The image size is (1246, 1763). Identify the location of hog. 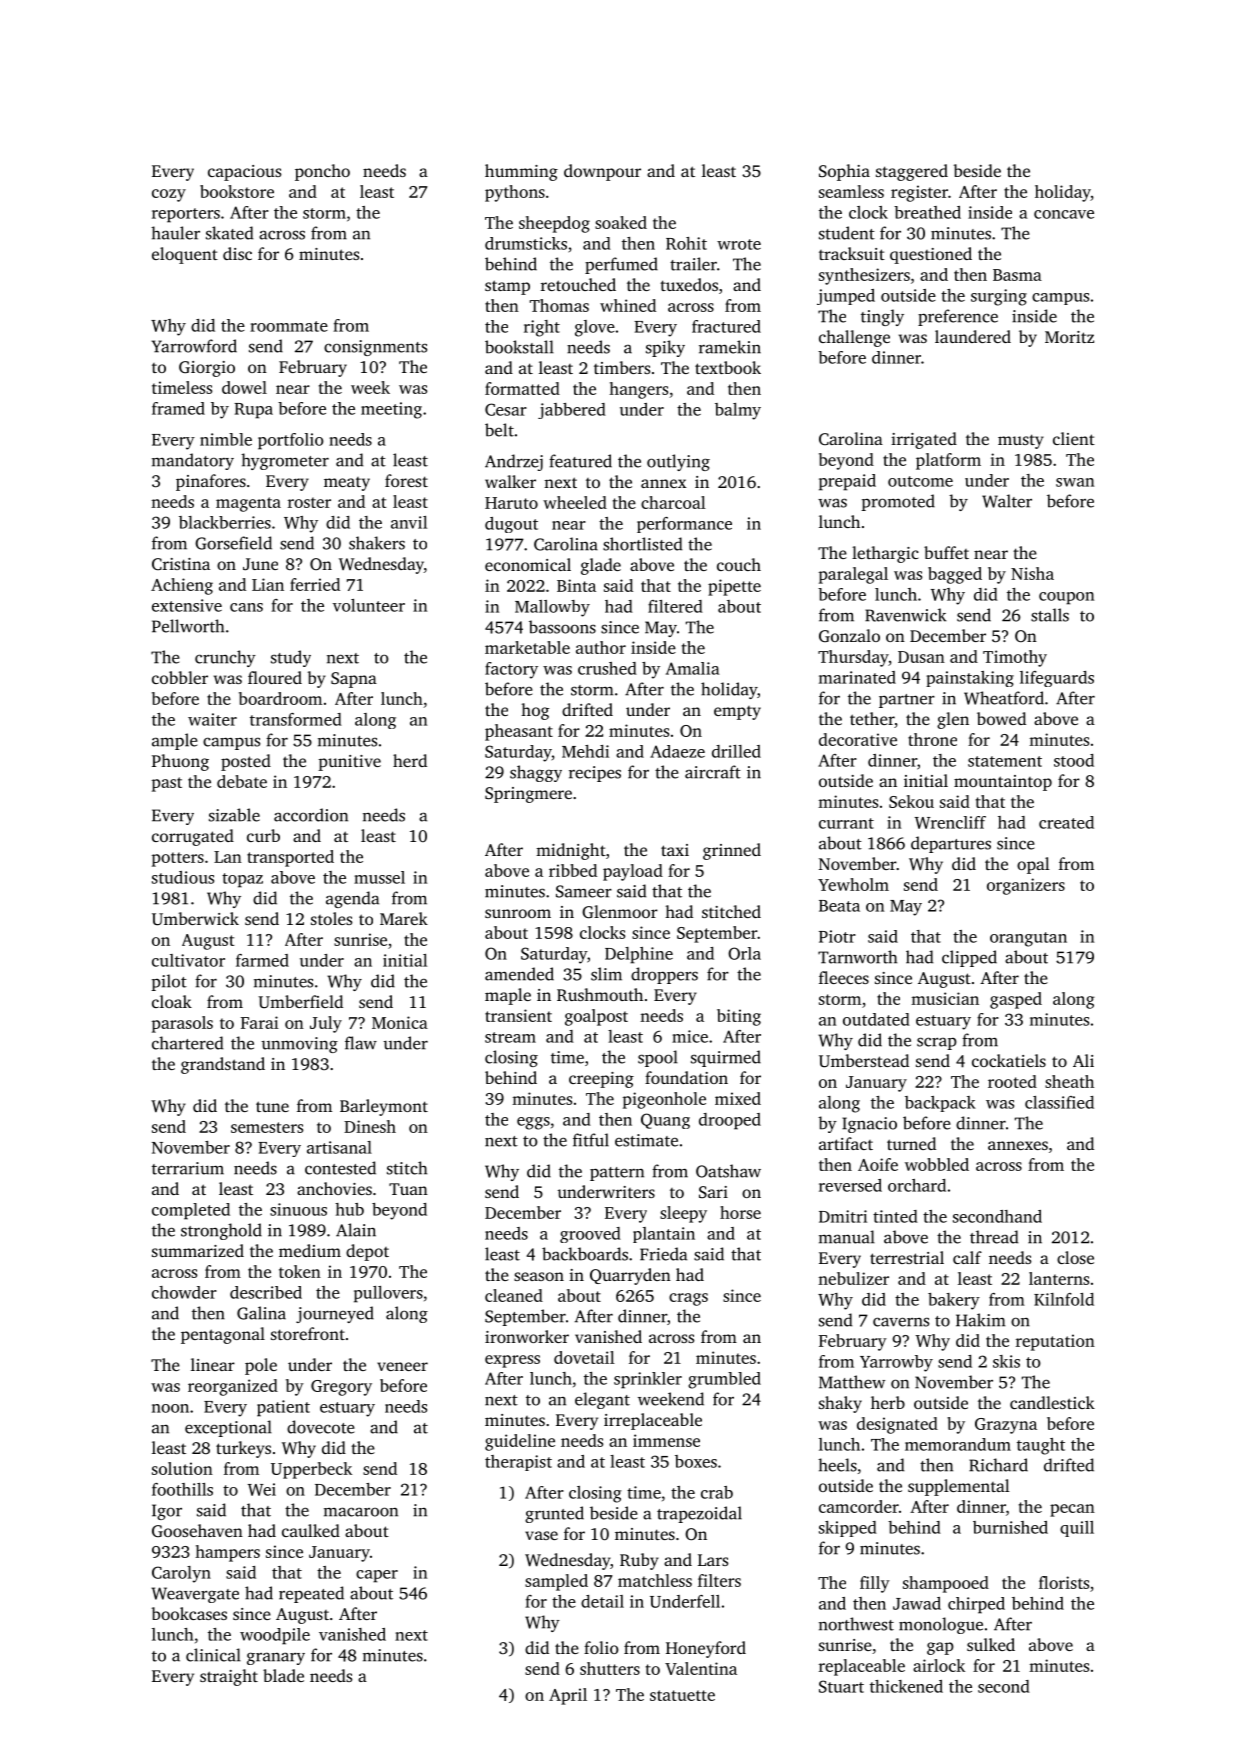
(535, 711).
